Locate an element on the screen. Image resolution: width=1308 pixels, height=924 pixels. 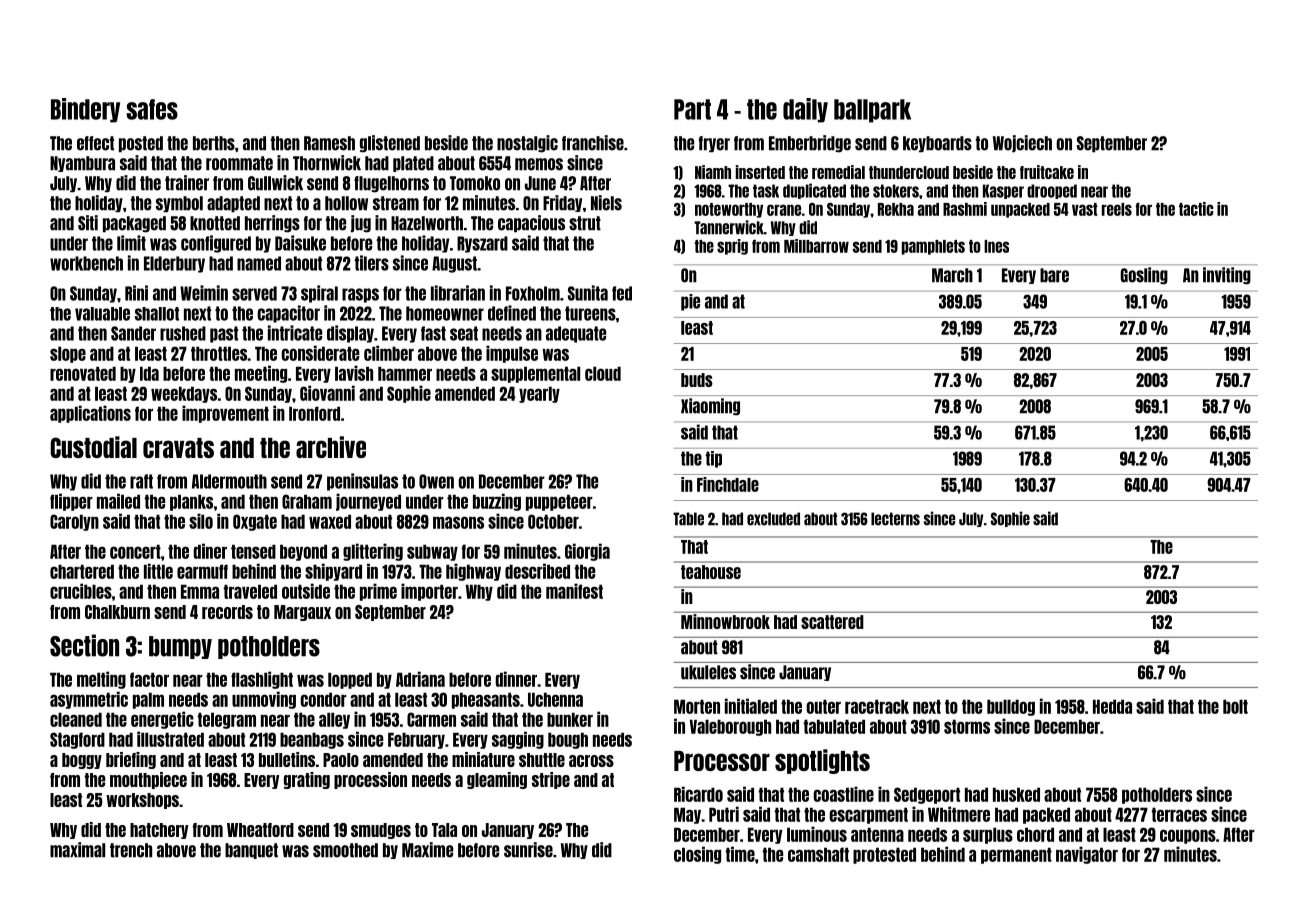
smoothed is located at coordinates (345, 850).
